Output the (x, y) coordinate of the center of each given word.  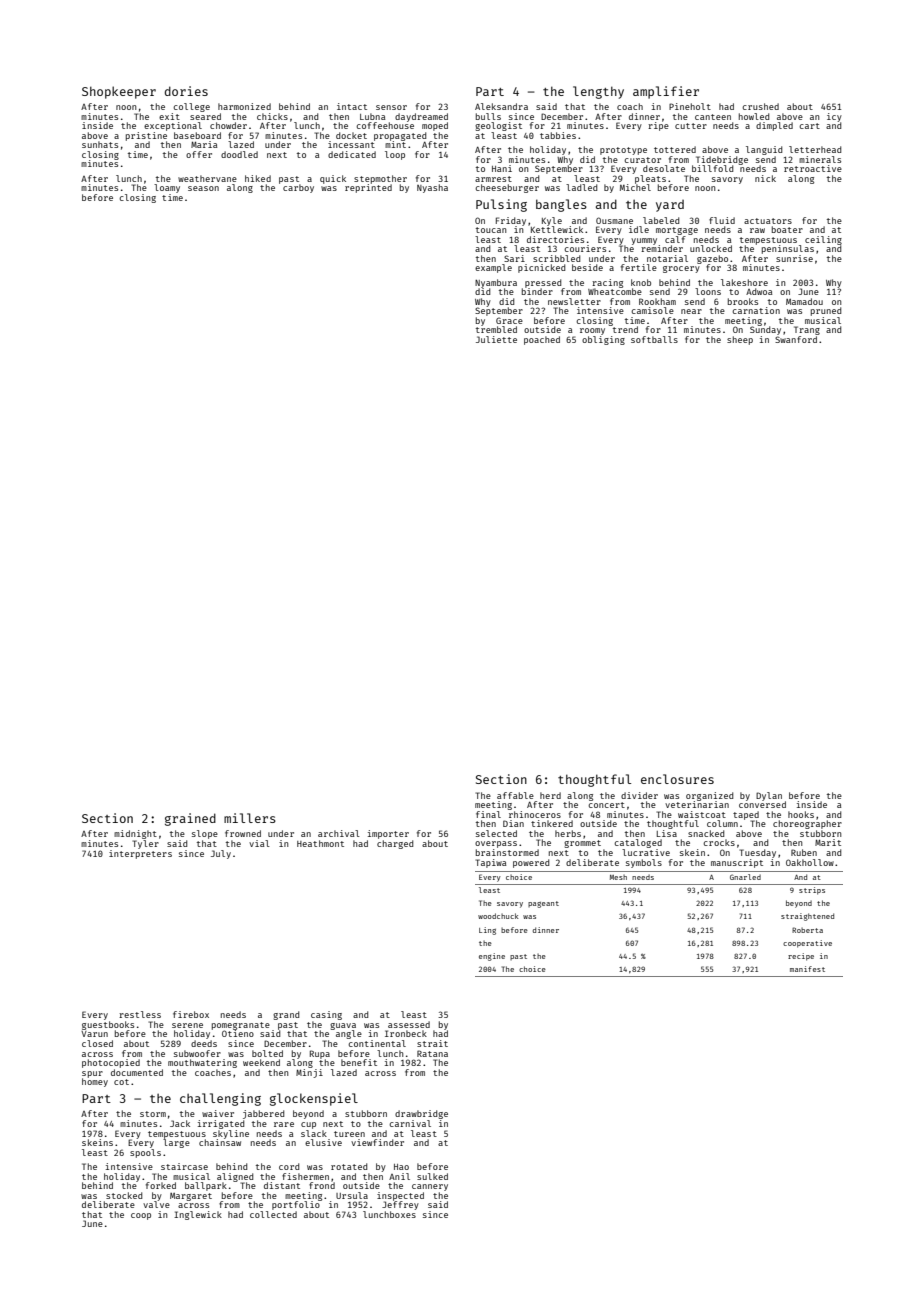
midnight (135, 834)
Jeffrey (400, 1205)
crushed (760, 106)
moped (435, 126)
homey (95, 1082)
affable (515, 795)
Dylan (769, 796)
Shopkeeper (119, 92)
